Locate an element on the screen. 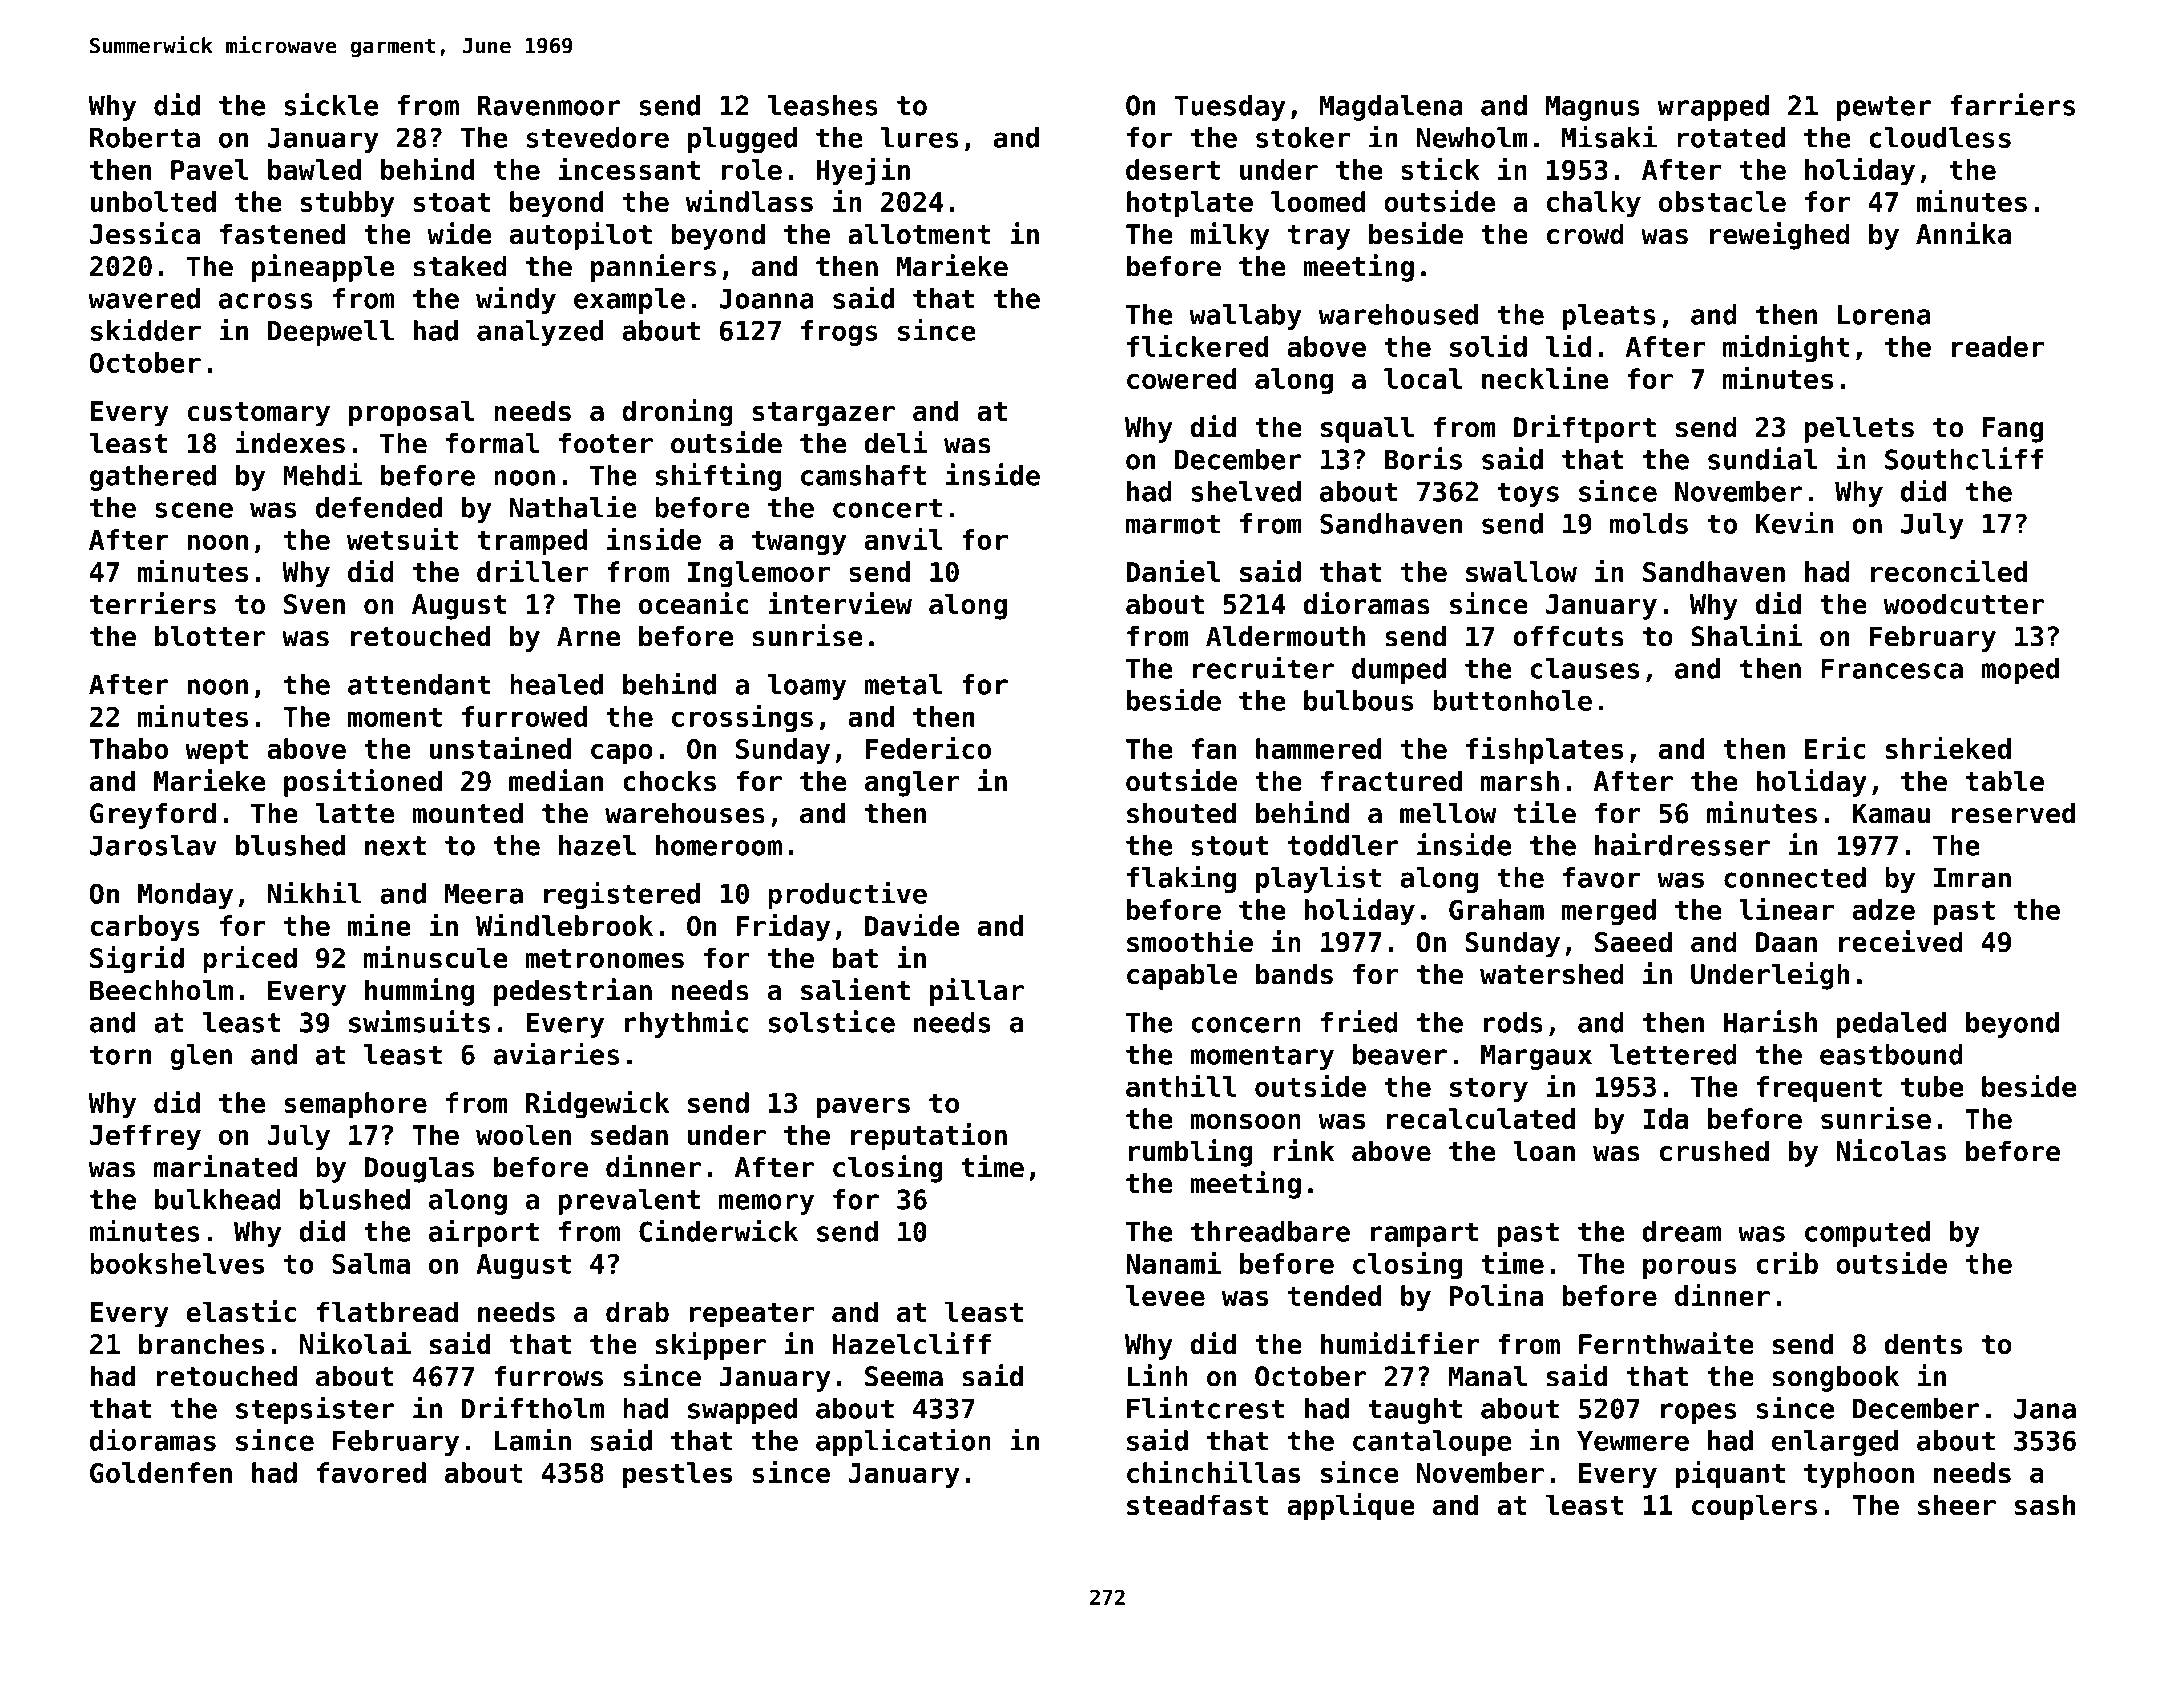 This screenshot has width=2178, height=1683. branches is located at coordinates (201, 1344).
